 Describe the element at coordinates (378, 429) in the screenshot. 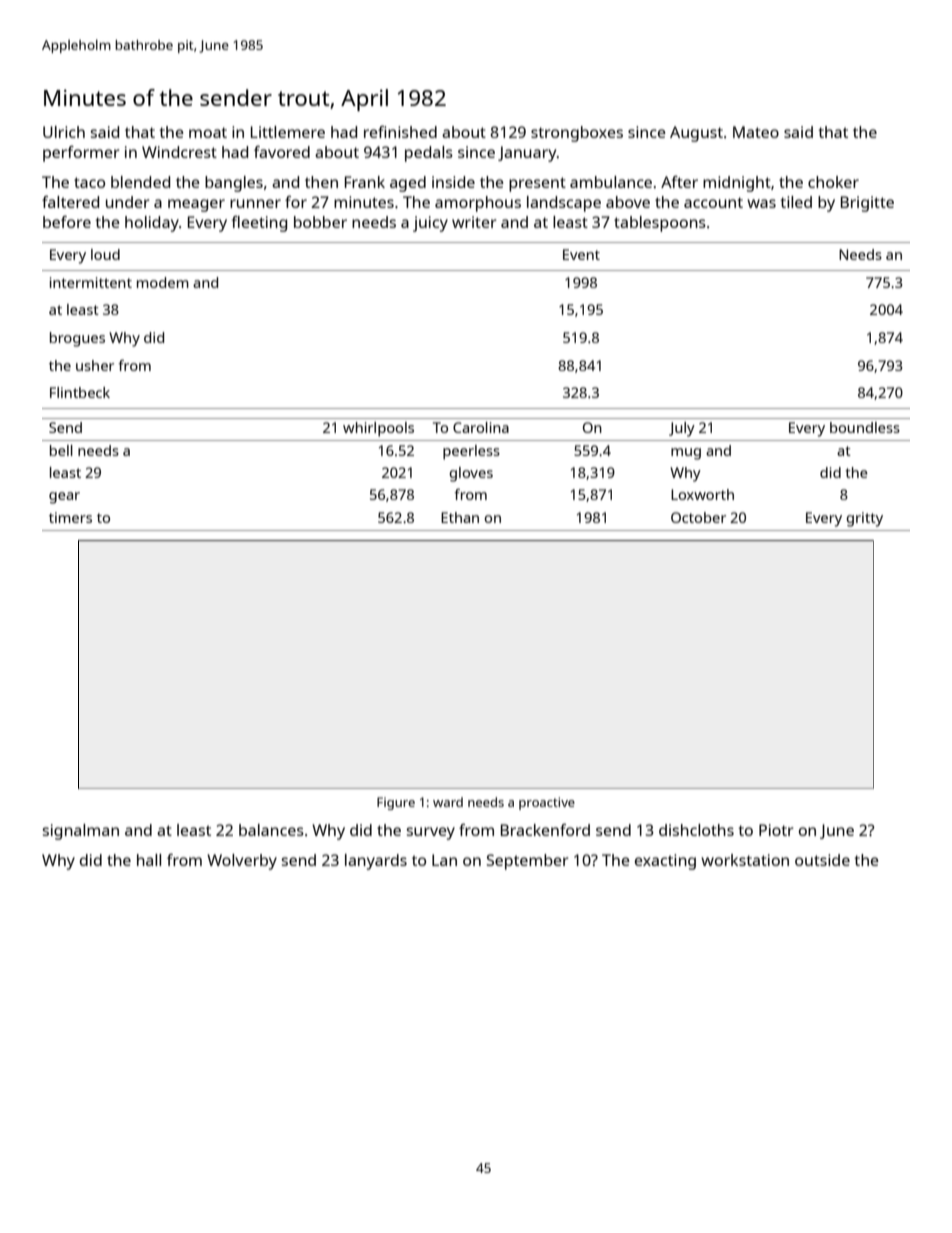

I see `whirlpools` at that location.
